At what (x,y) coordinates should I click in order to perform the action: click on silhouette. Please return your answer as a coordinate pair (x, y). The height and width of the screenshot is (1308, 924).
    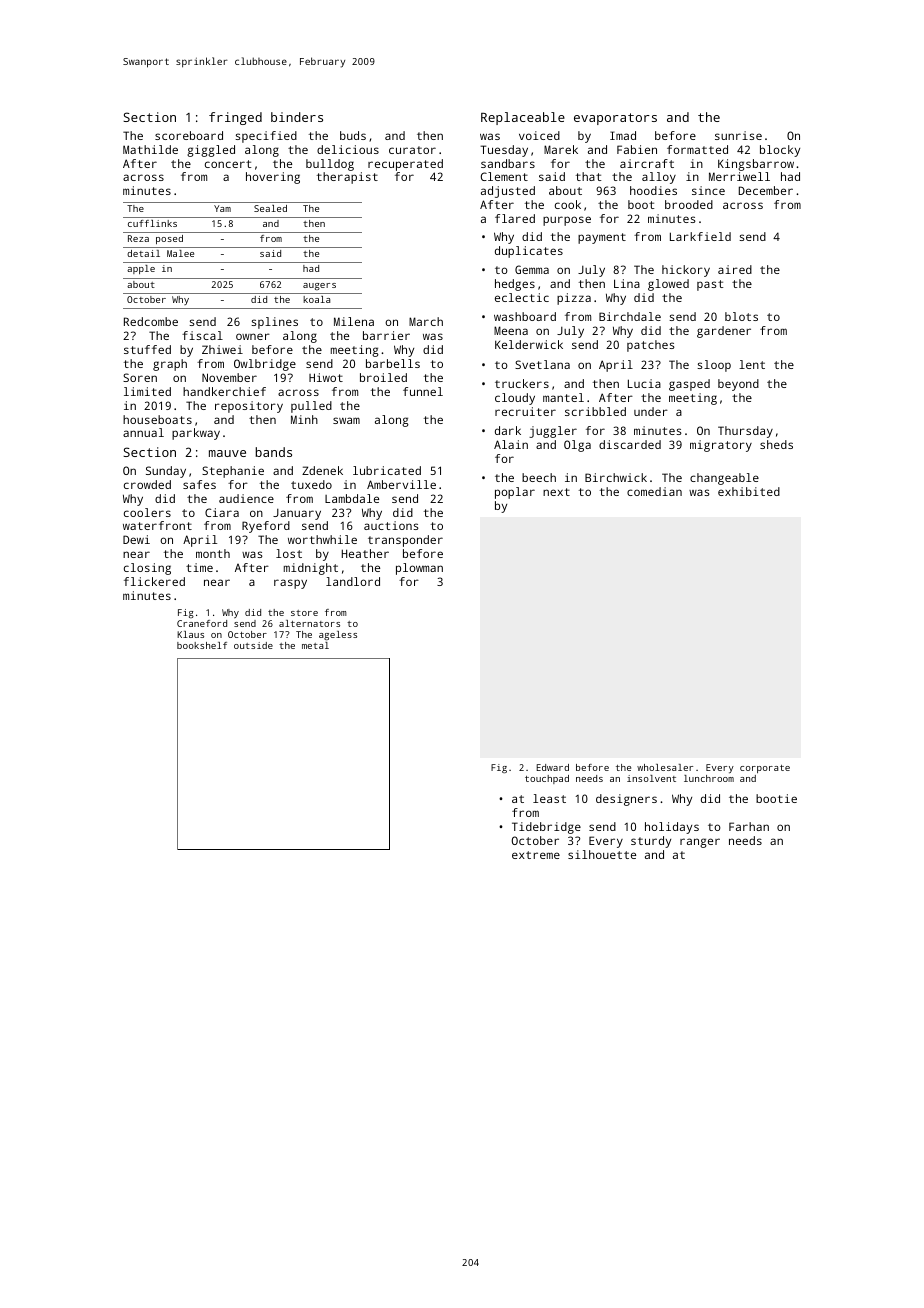
    Looking at the image, I should click on (602, 854).
